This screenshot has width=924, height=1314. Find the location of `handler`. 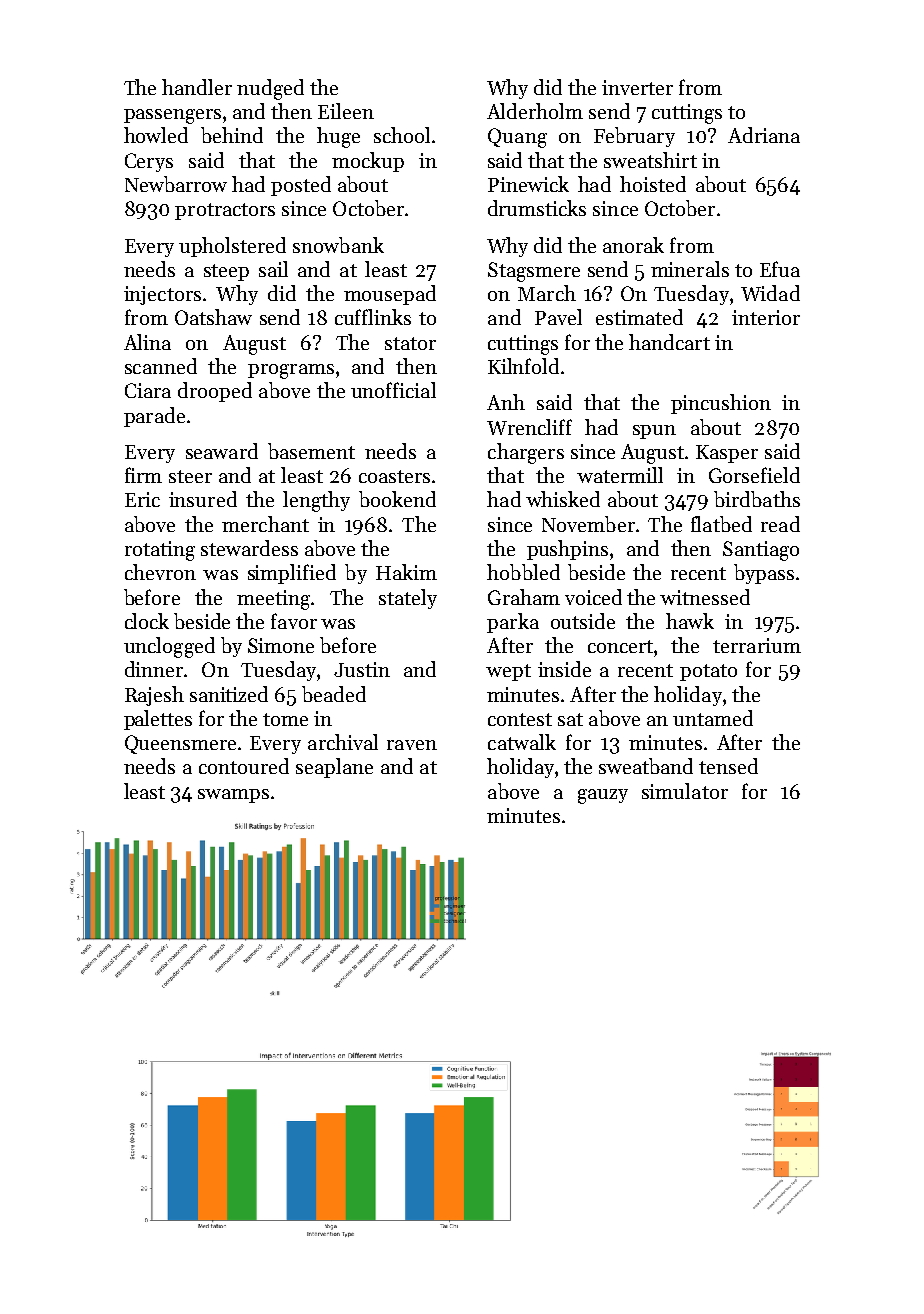

handler is located at coordinates (197, 87).
